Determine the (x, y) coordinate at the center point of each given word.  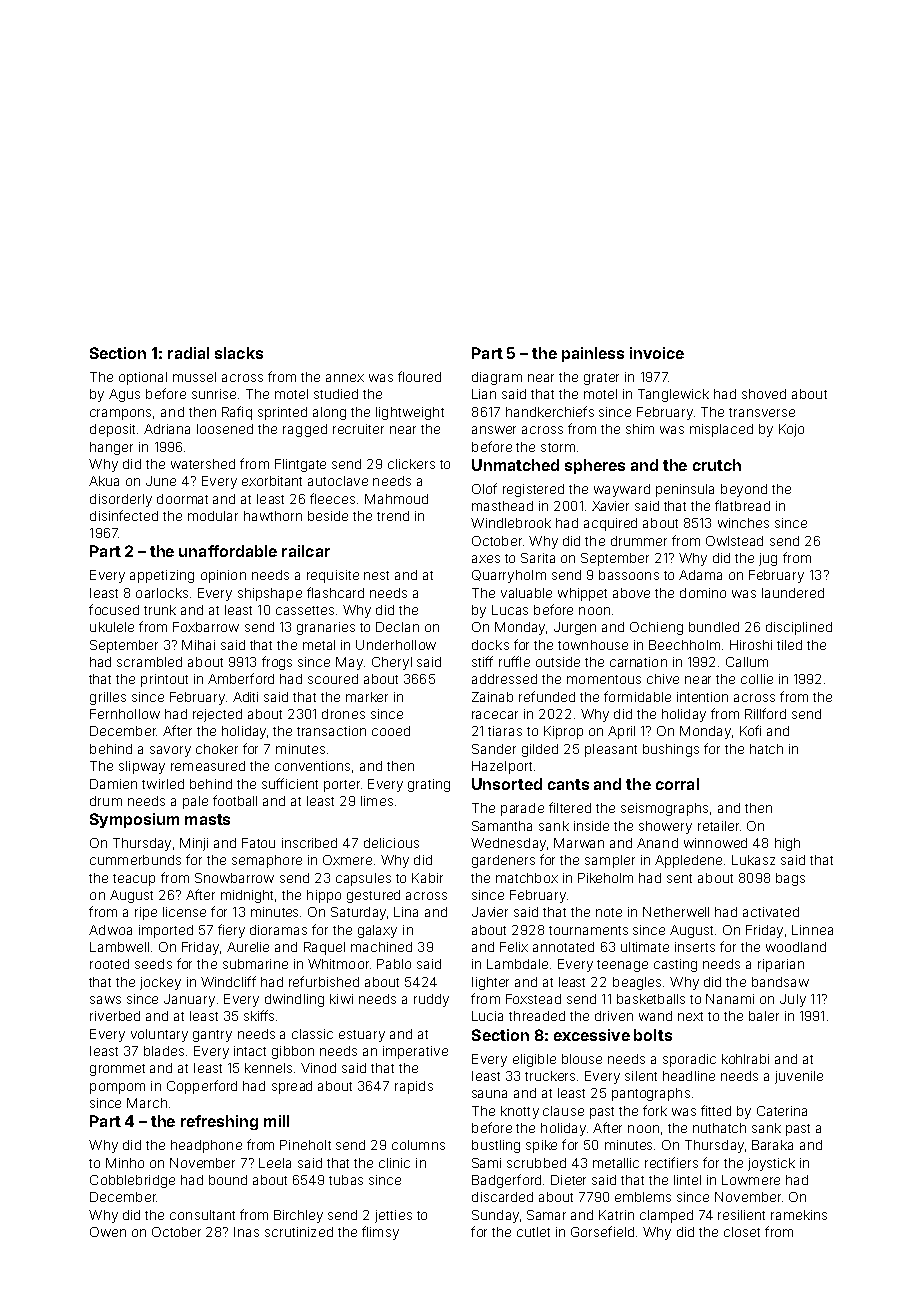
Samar (546, 1215)
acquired (610, 524)
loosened (225, 429)
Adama (700, 575)
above (631, 593)
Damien (113, 784)
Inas (246, 1232)
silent (641, 1076)
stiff (482, 661)
